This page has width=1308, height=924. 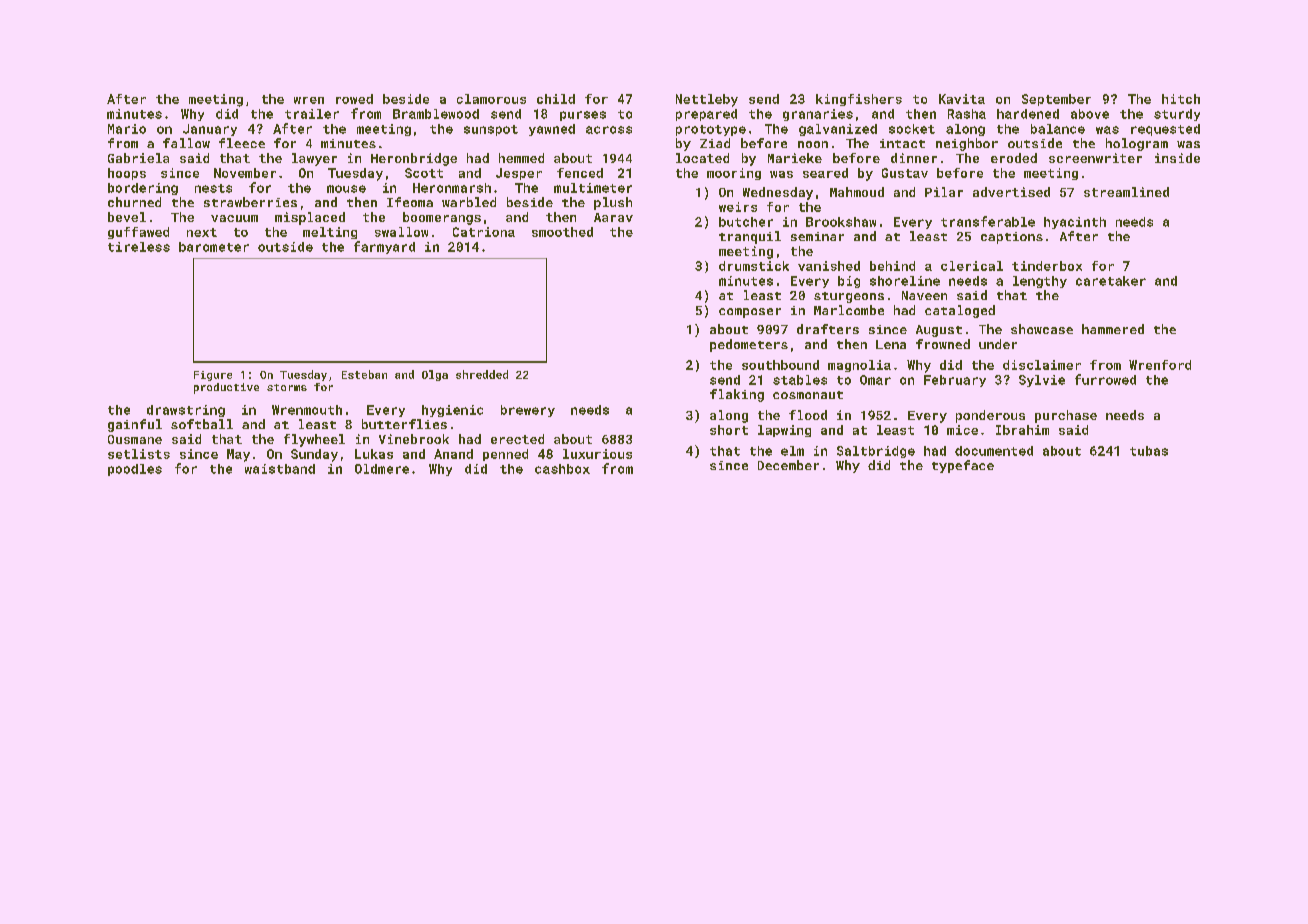 What do you see at coordinates (857, 192) in the page?
I see `Mahmoud` at bounding box center [857, 192].
